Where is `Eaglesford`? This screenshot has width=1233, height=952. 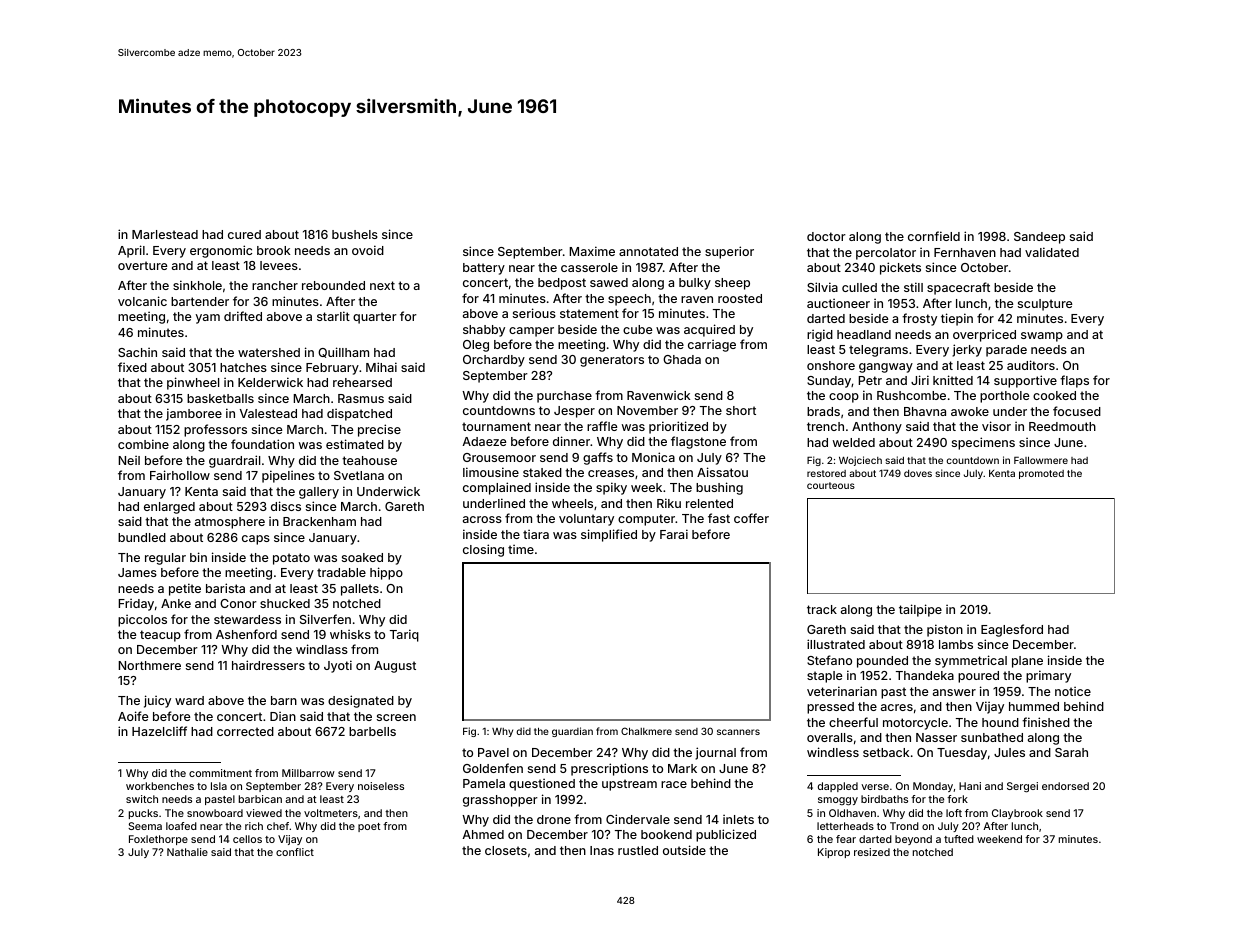
Eaglesford is located at coordinates (1012, 630).
